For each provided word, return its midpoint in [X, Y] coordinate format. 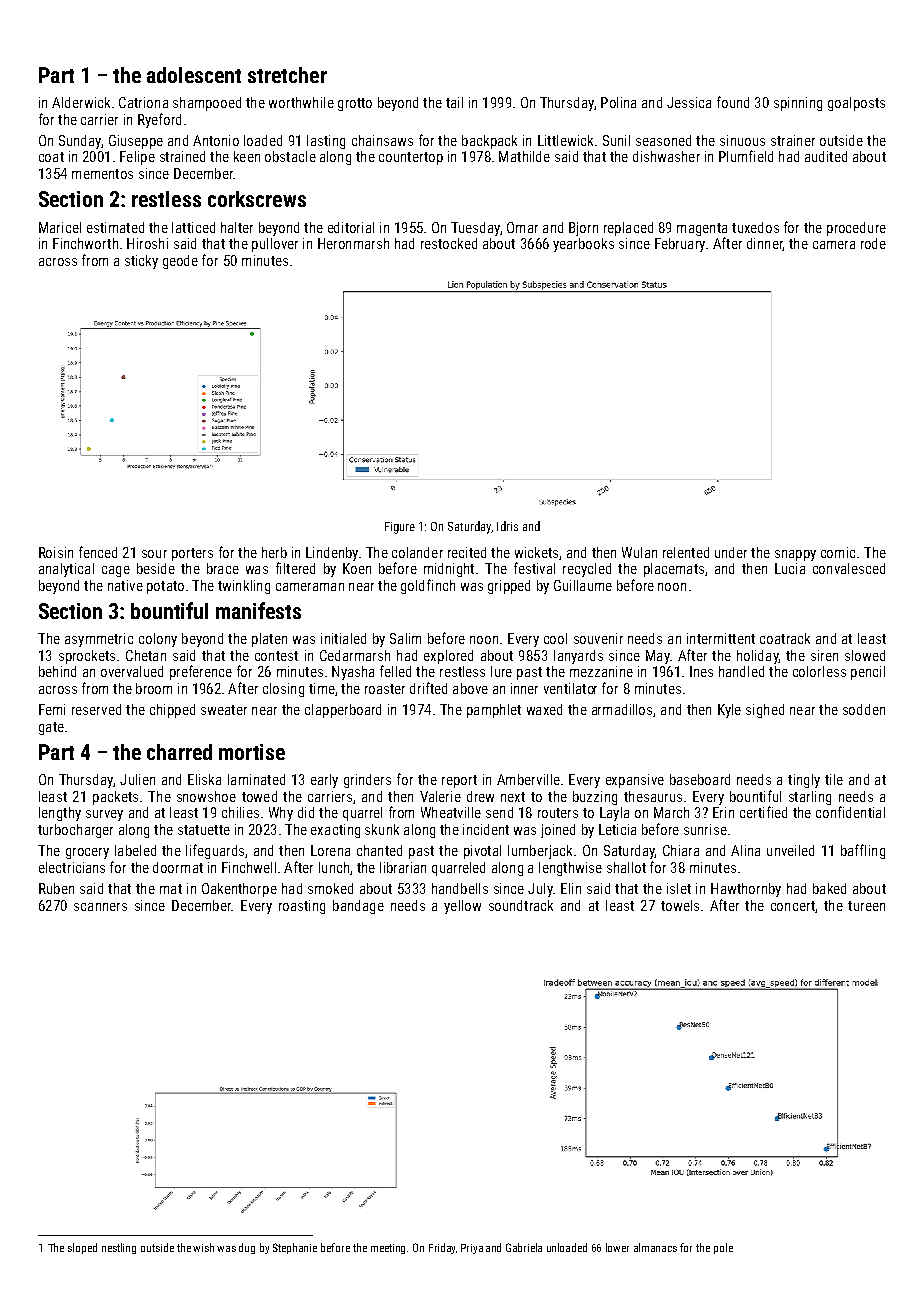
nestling [119, 1248]
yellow [462, 907]
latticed [193, 227]
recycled [587, 570]
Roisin [56, 552]
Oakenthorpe [239, 890]
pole [723, 1248]
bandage [358, 907]
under [731, 552]
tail [454, 102]
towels [680, 905]
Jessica [689, 102]
